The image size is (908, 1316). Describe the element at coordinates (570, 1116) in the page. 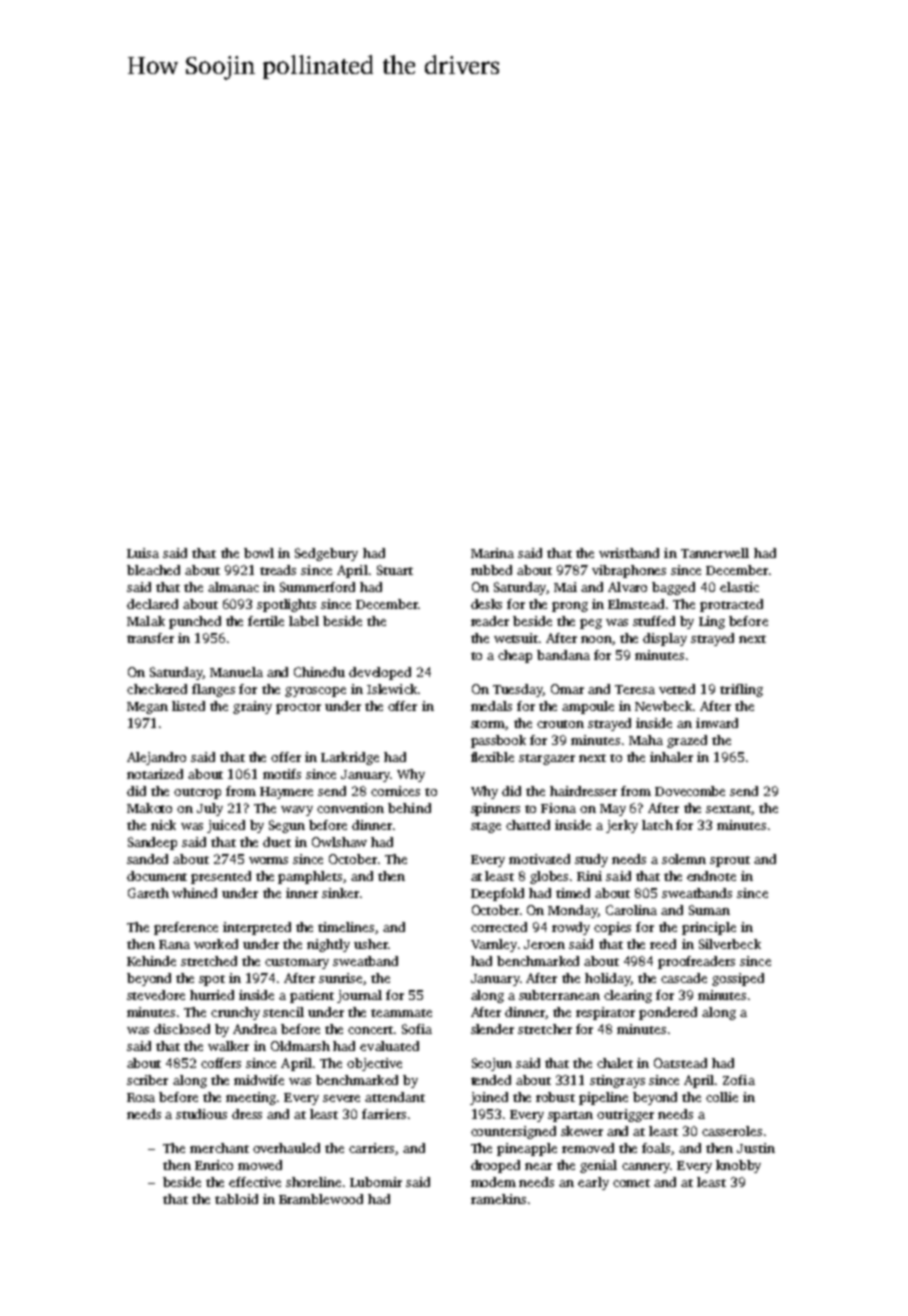

I see `spartan` at that location.
